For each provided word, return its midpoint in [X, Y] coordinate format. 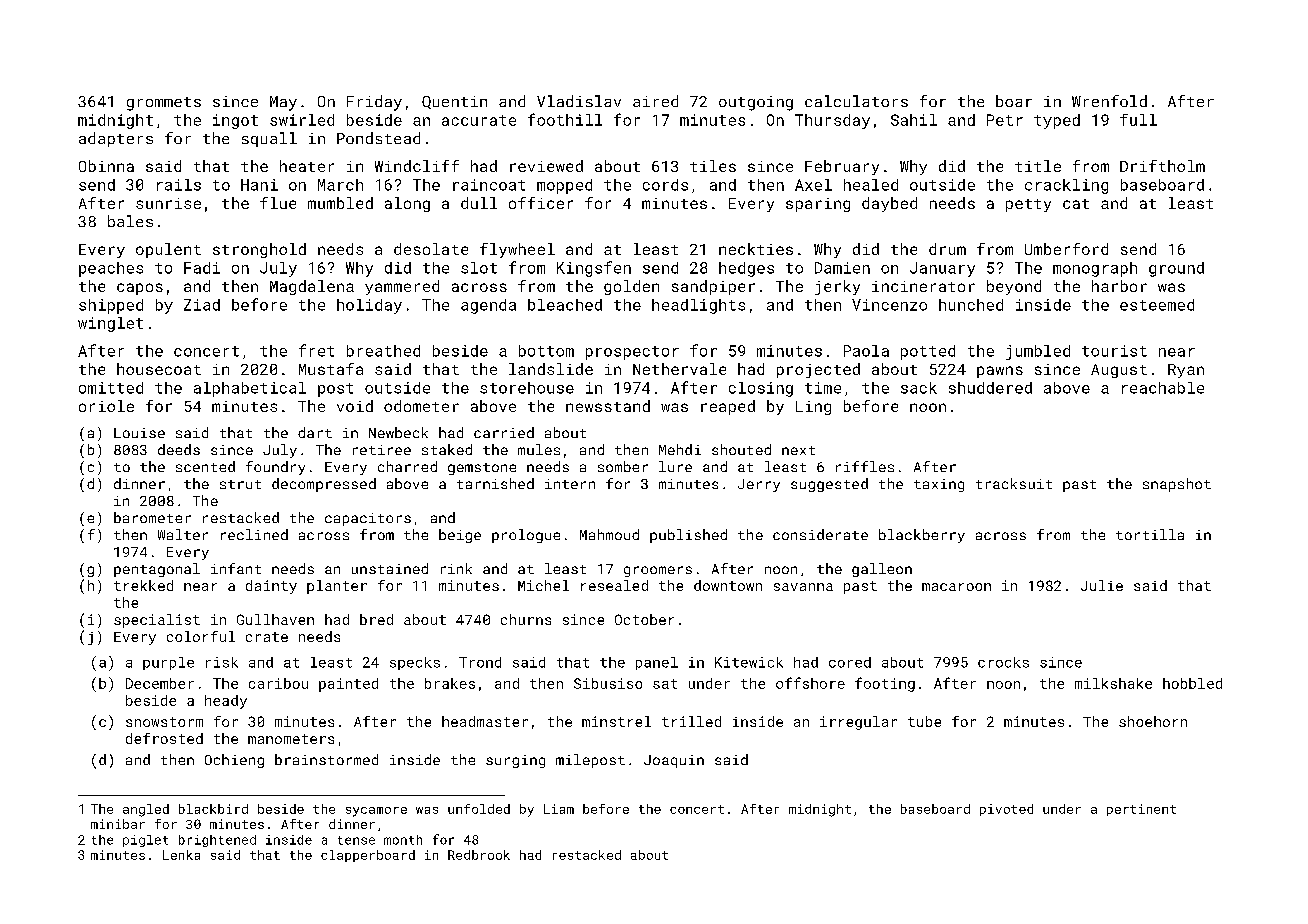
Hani [259, 185]
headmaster [485, 721]
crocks [1003, 662]
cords [665, 185]
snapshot [1177, 485]
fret [316, 350]
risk [222, 662]
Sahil [914, 120]
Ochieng [234, 761]
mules [539, 449]
